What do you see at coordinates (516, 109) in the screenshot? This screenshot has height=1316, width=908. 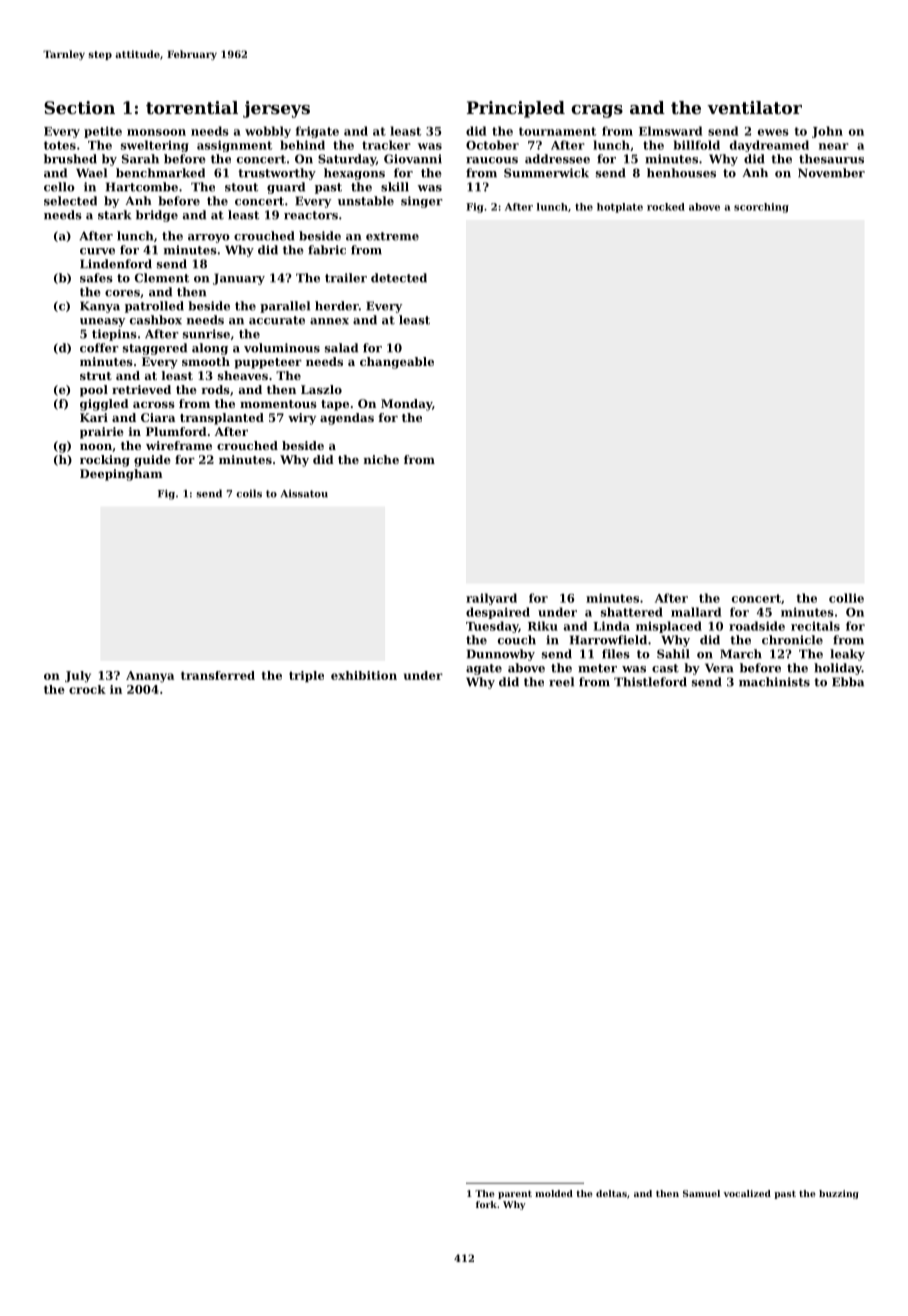 I see `Principled` at bounding box center [516, 109].
